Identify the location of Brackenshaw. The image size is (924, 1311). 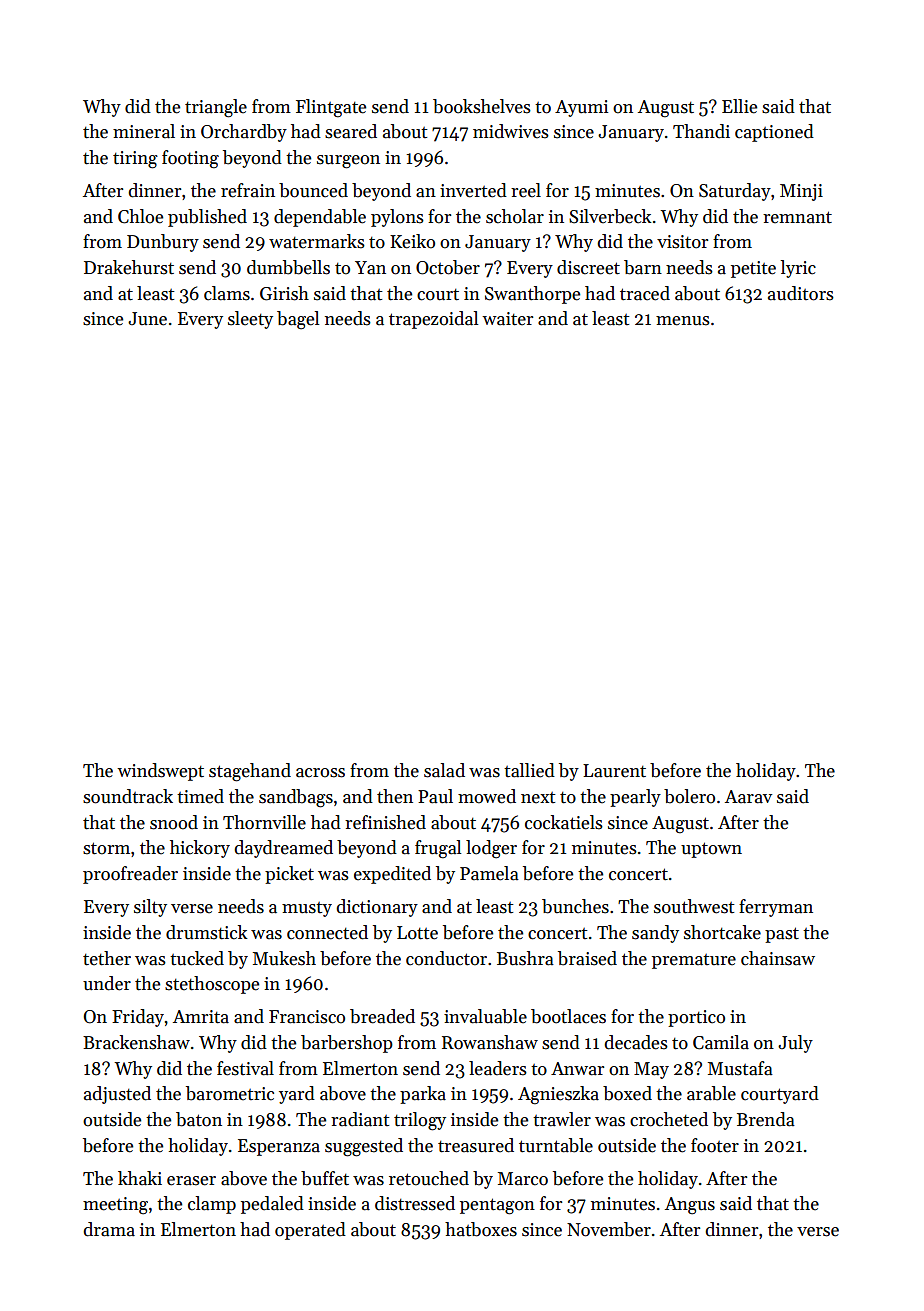
(136, 1042).
